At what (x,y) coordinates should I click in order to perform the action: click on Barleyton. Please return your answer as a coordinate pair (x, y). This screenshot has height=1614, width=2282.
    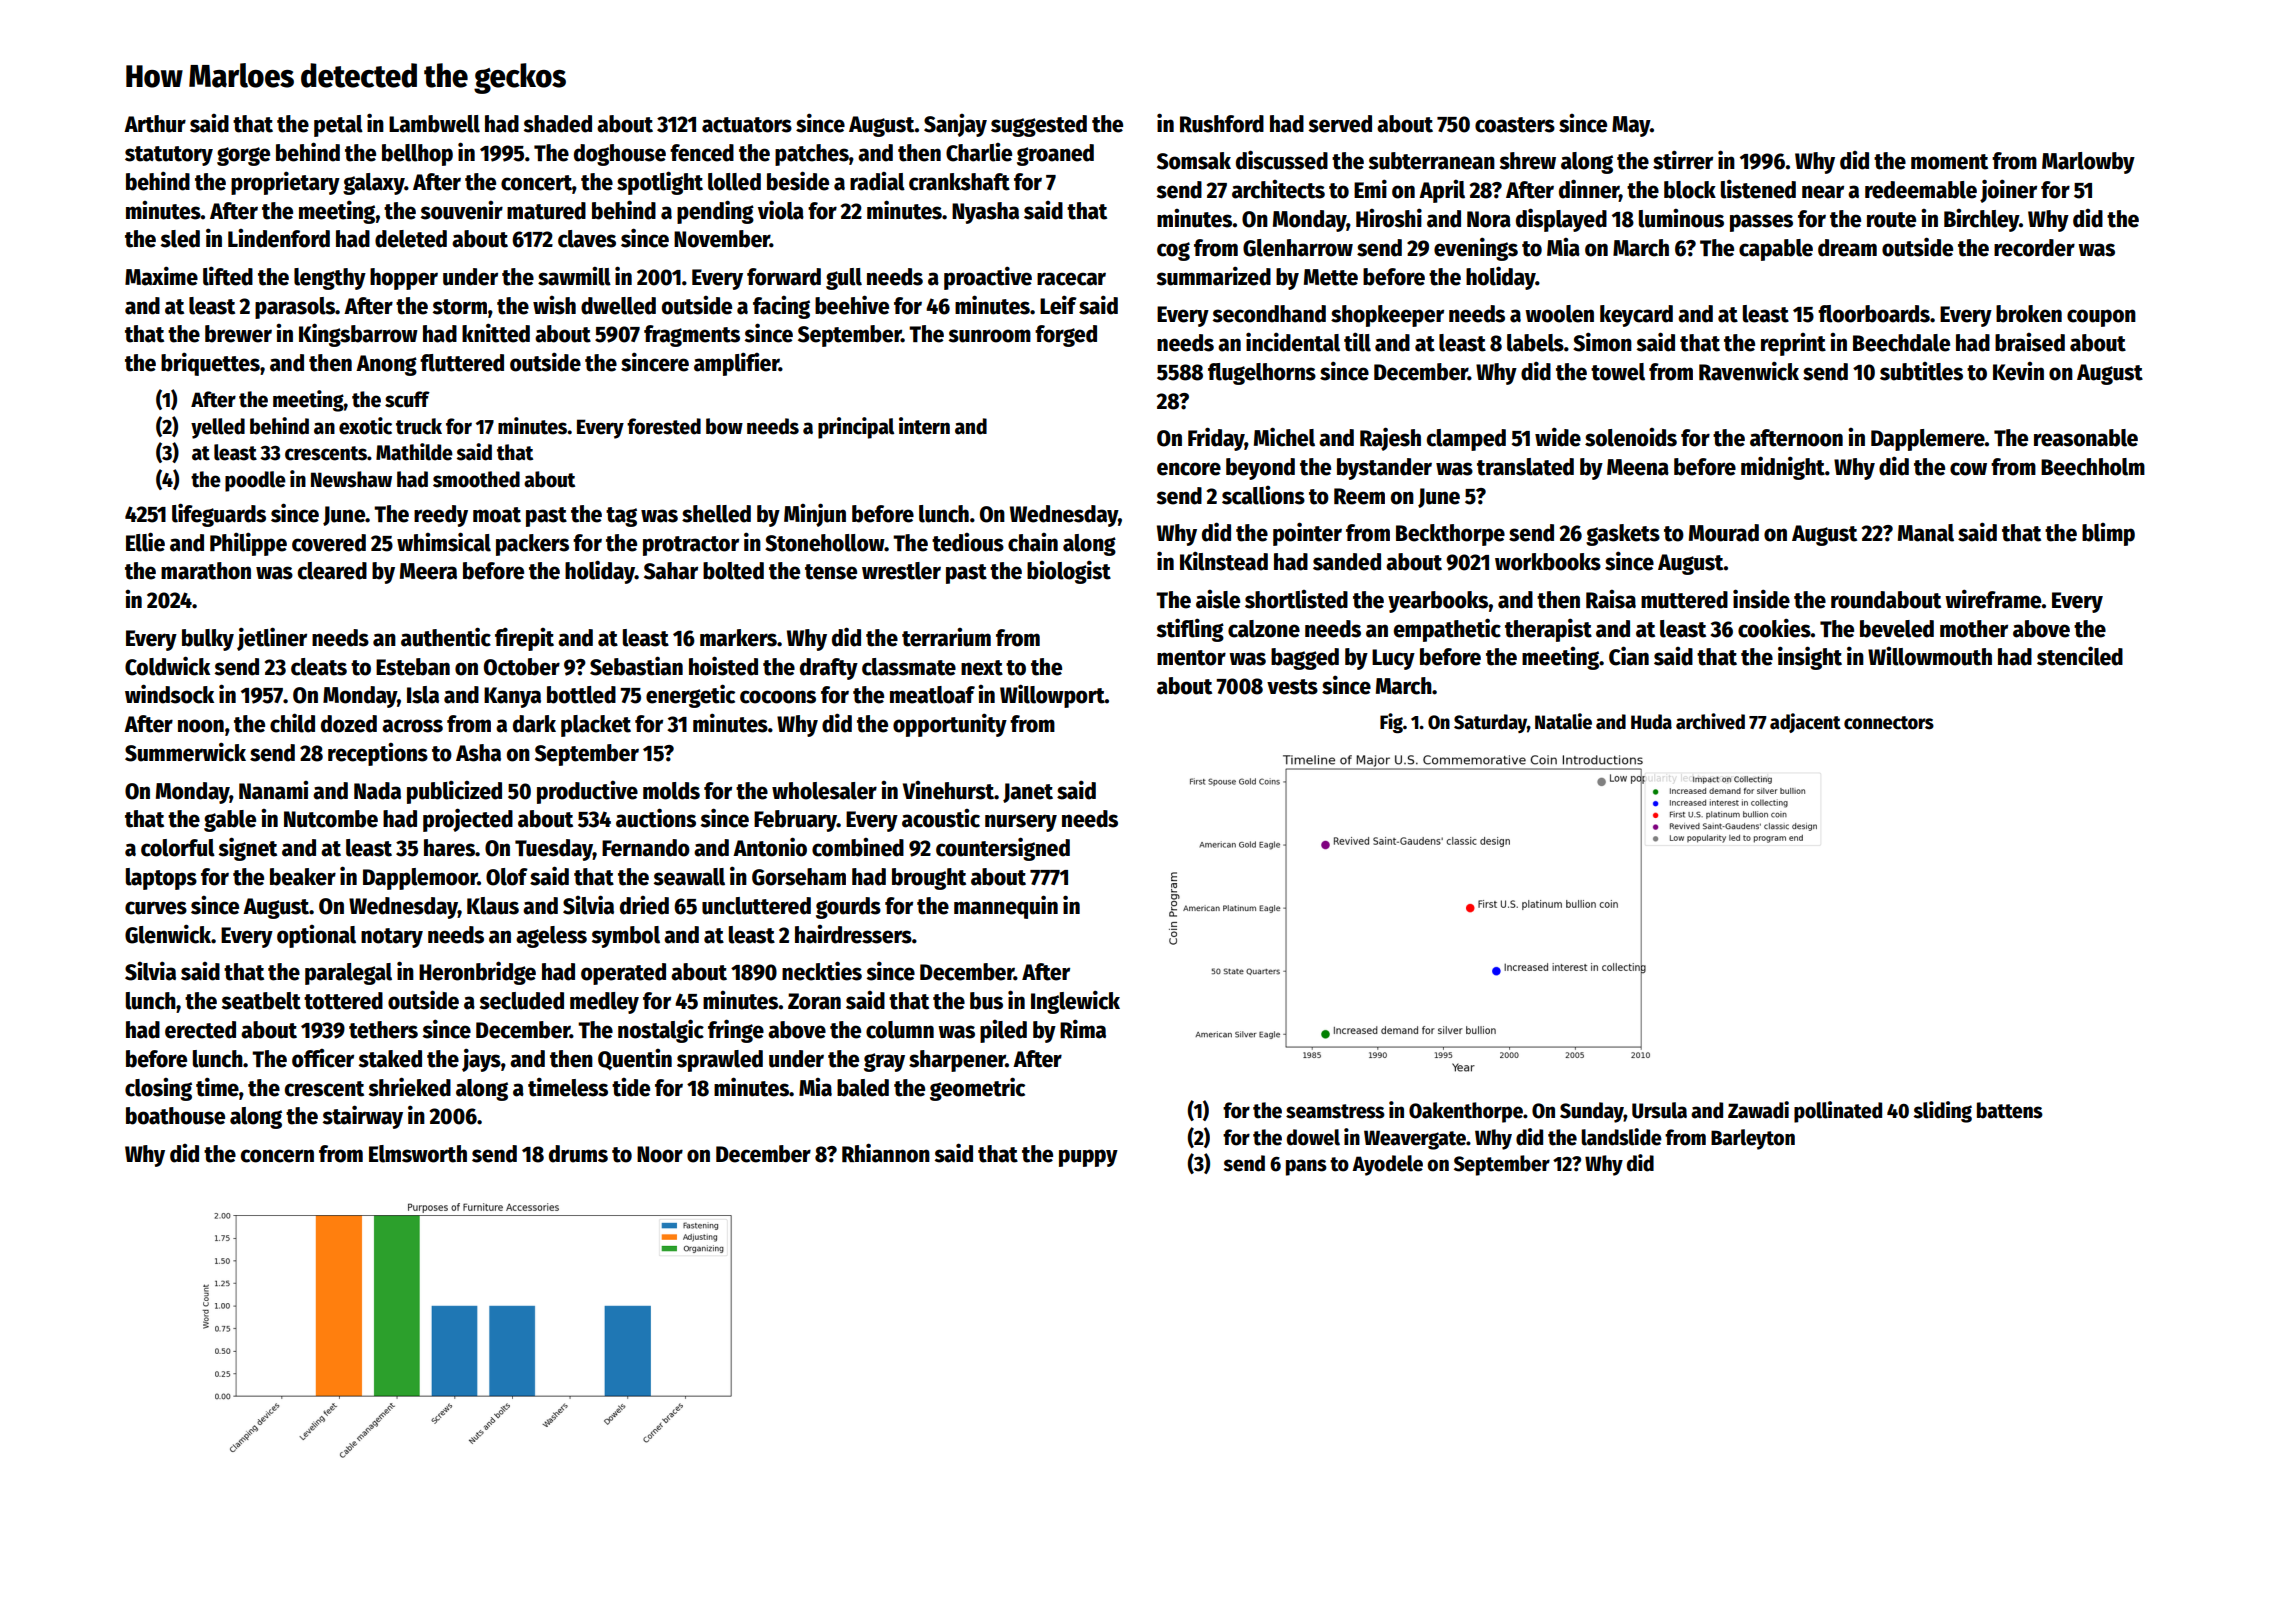
    Looking at the image, I should click on (1753, 1139).
